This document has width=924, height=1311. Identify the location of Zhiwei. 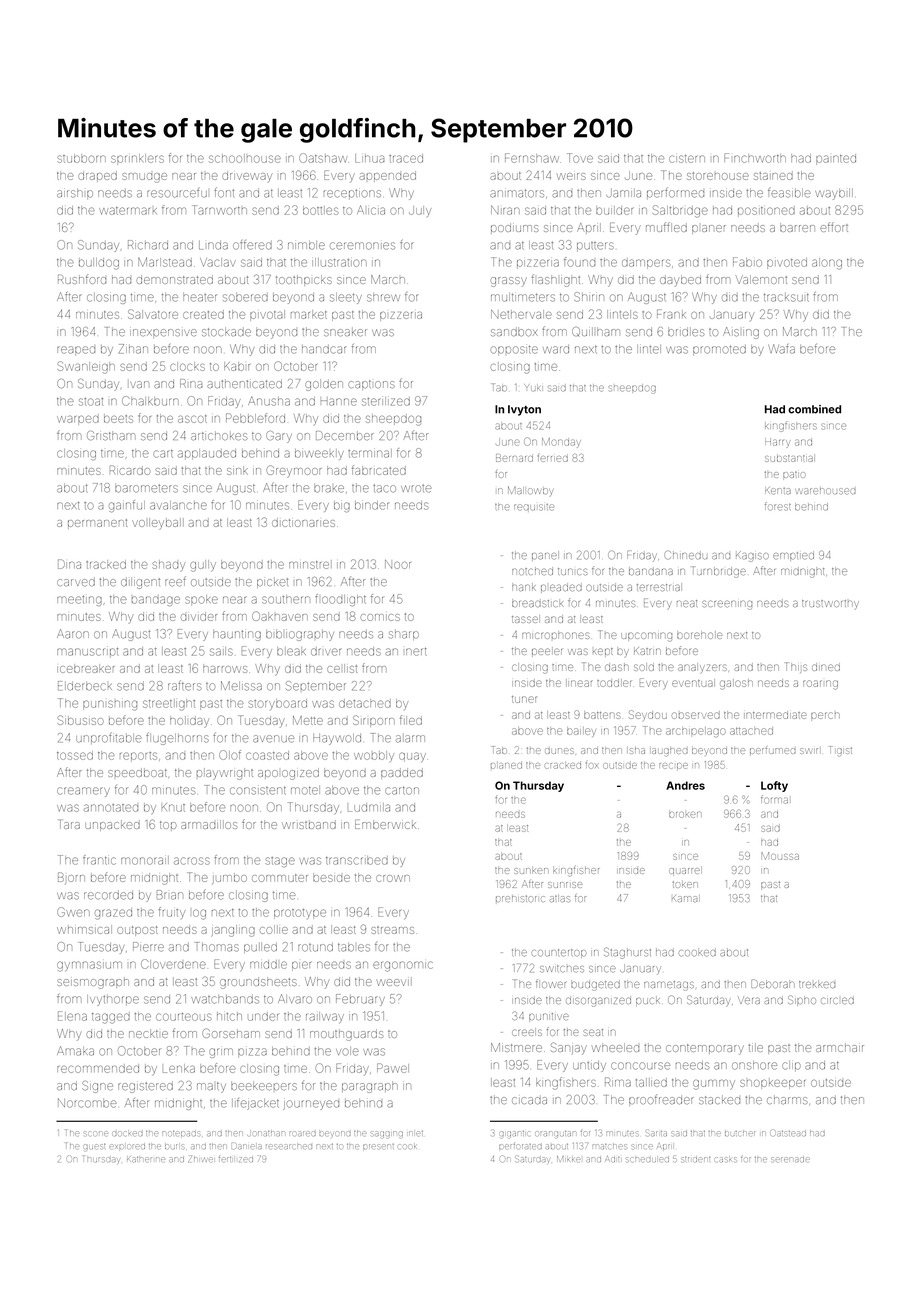
(200, 1159).
